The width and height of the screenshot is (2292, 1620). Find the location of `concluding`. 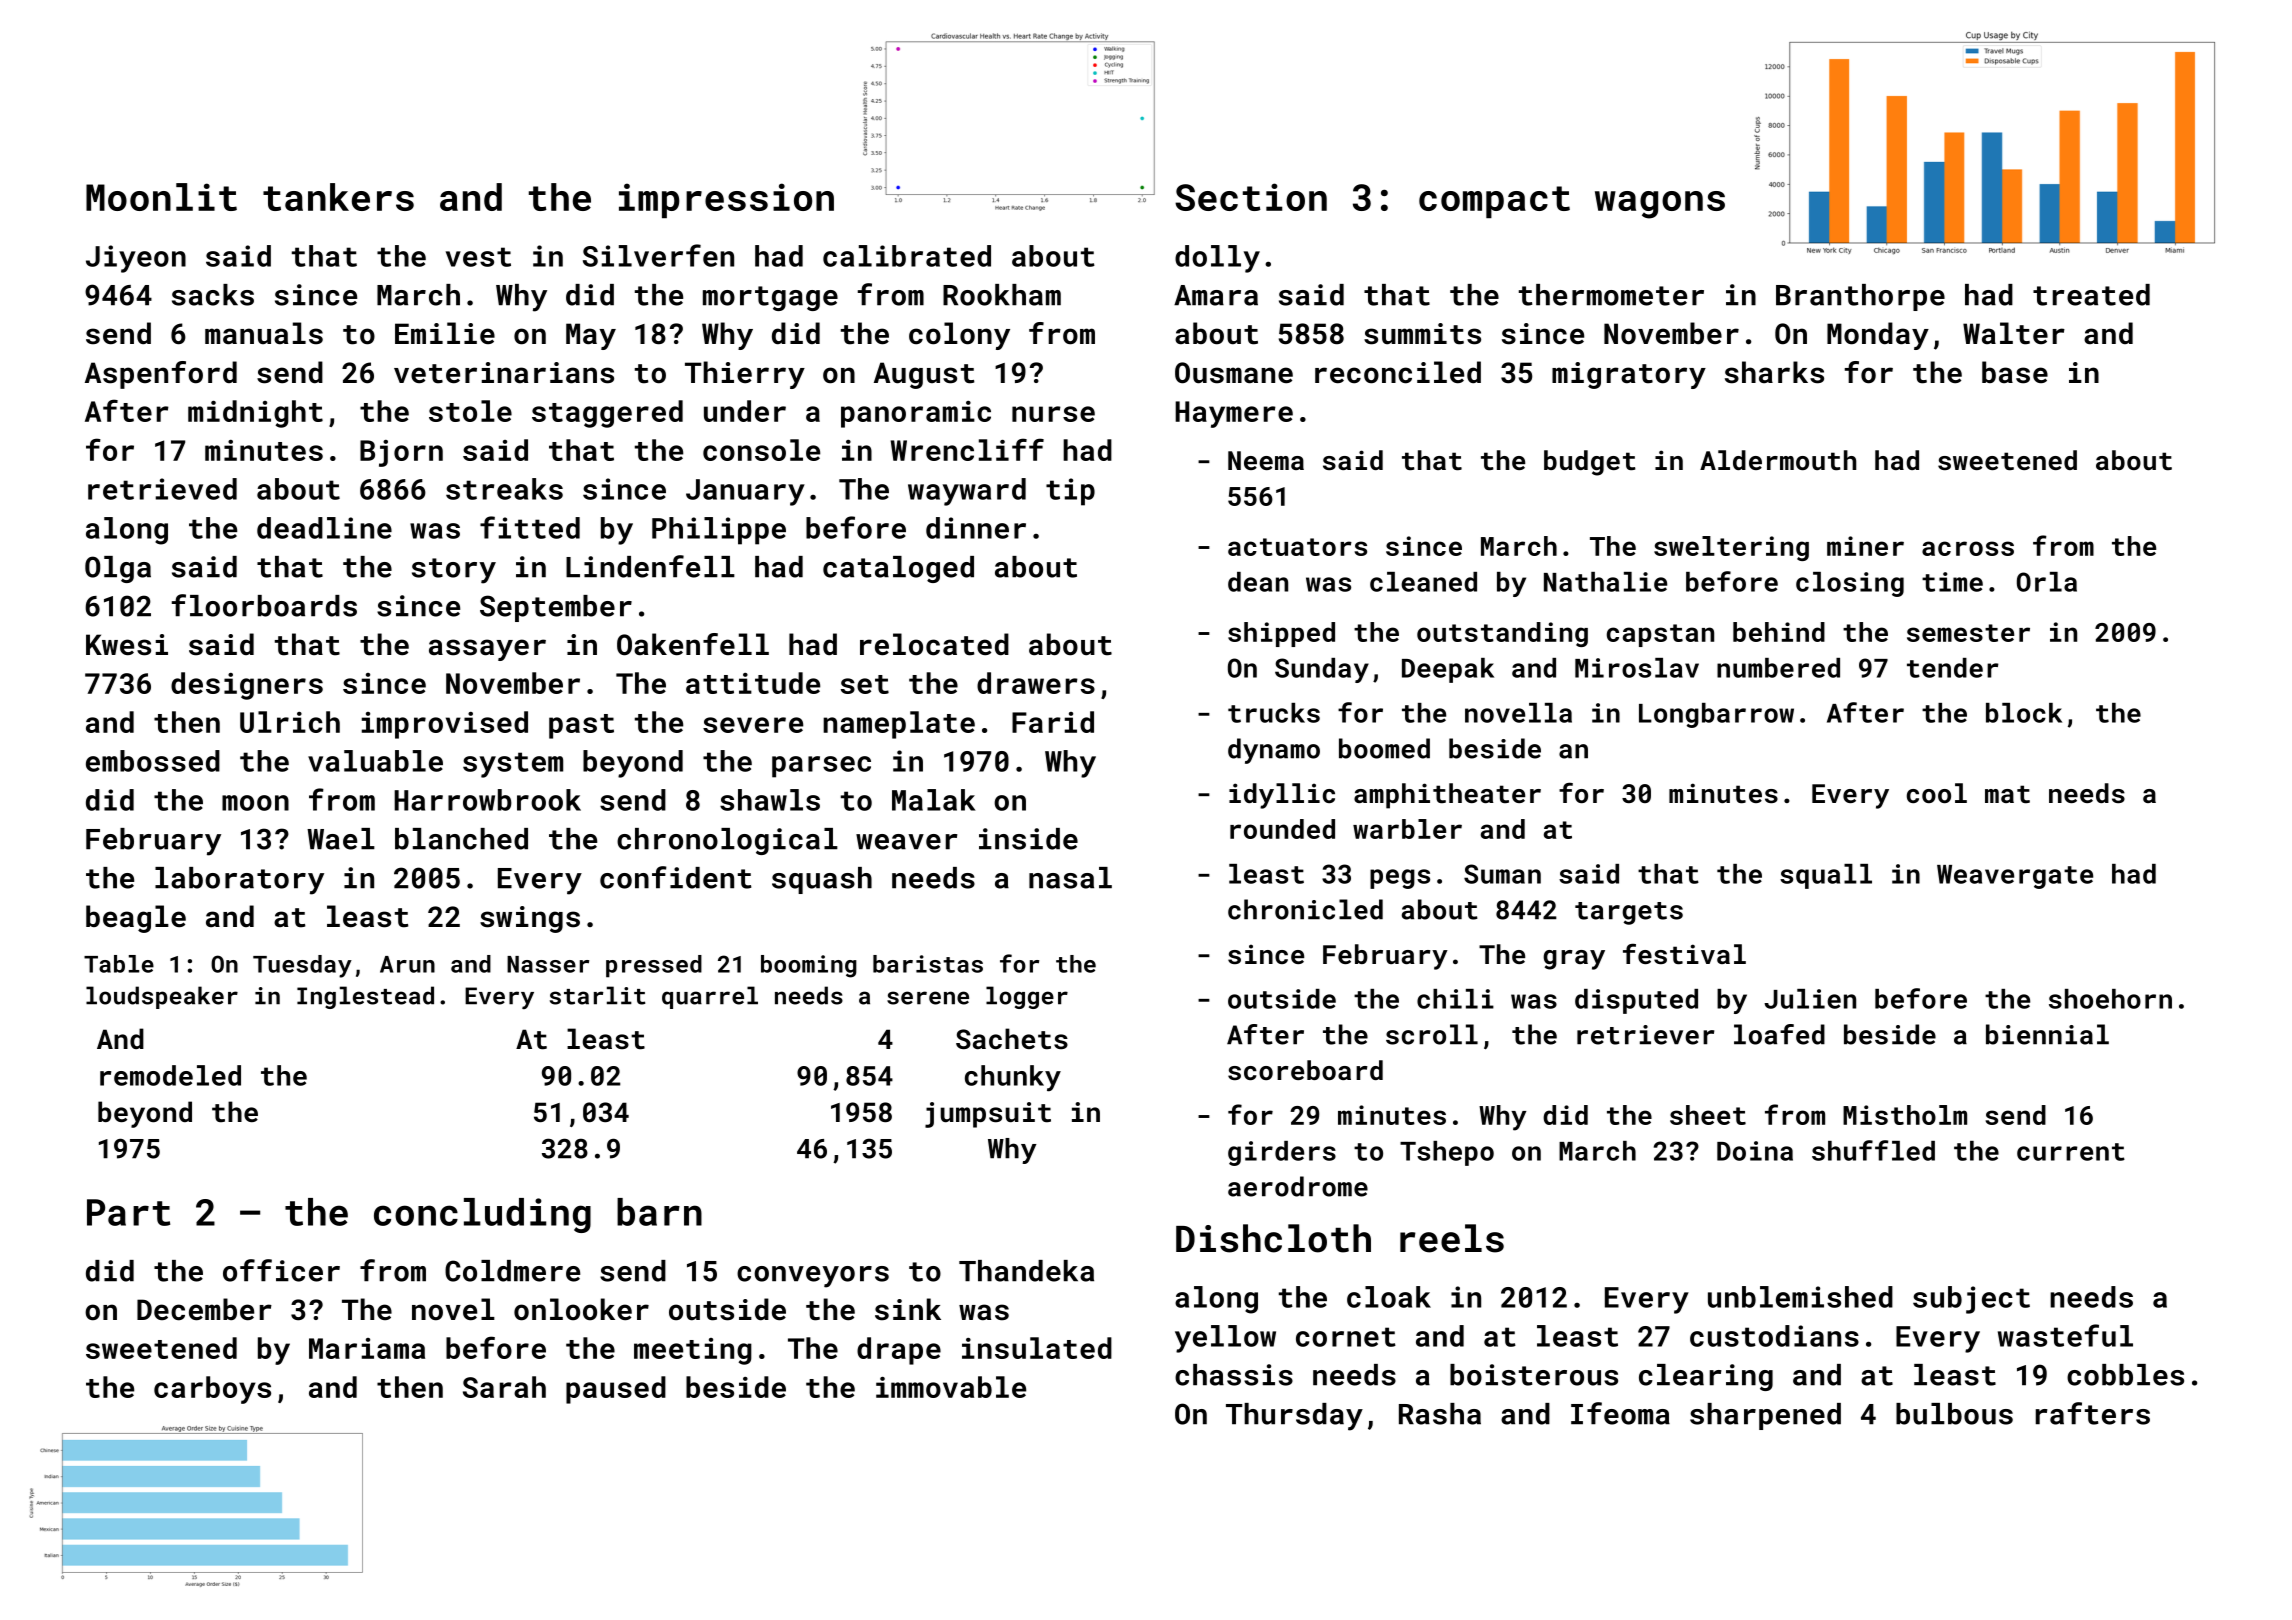

concluding is located at coordinates (482, 1215).
